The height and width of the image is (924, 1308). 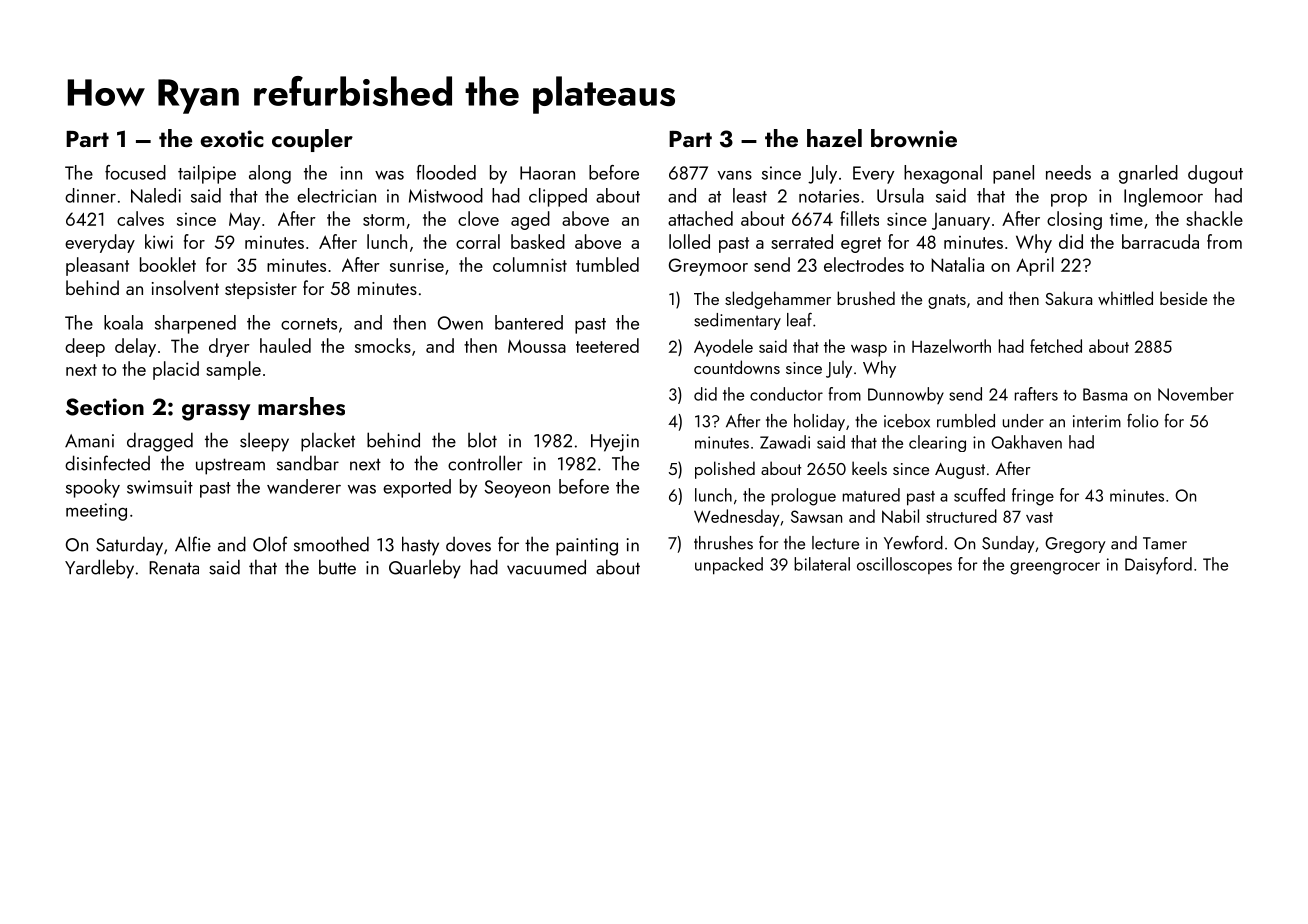 What do you see at coordinates (530, 264) in the image?
I see `columnist` at bounding box center [530, 264].
